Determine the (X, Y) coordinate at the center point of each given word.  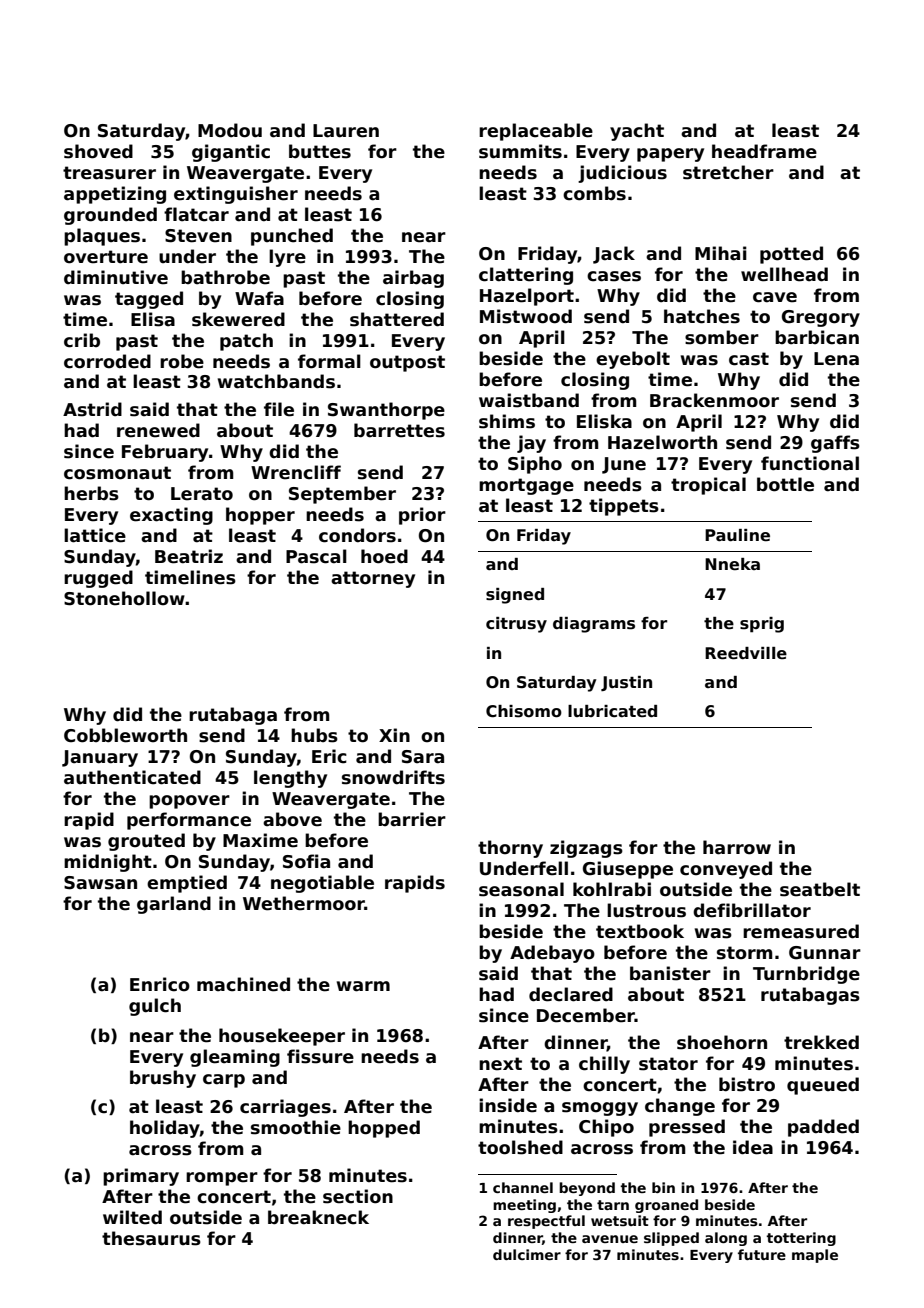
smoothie (296, 1127)
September (342, 495)
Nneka (732, 564)
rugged (98, 579)
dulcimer (527, 1254)
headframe (764, 151)
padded (823, 1128)
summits (520, 151)
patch (246, 342)
